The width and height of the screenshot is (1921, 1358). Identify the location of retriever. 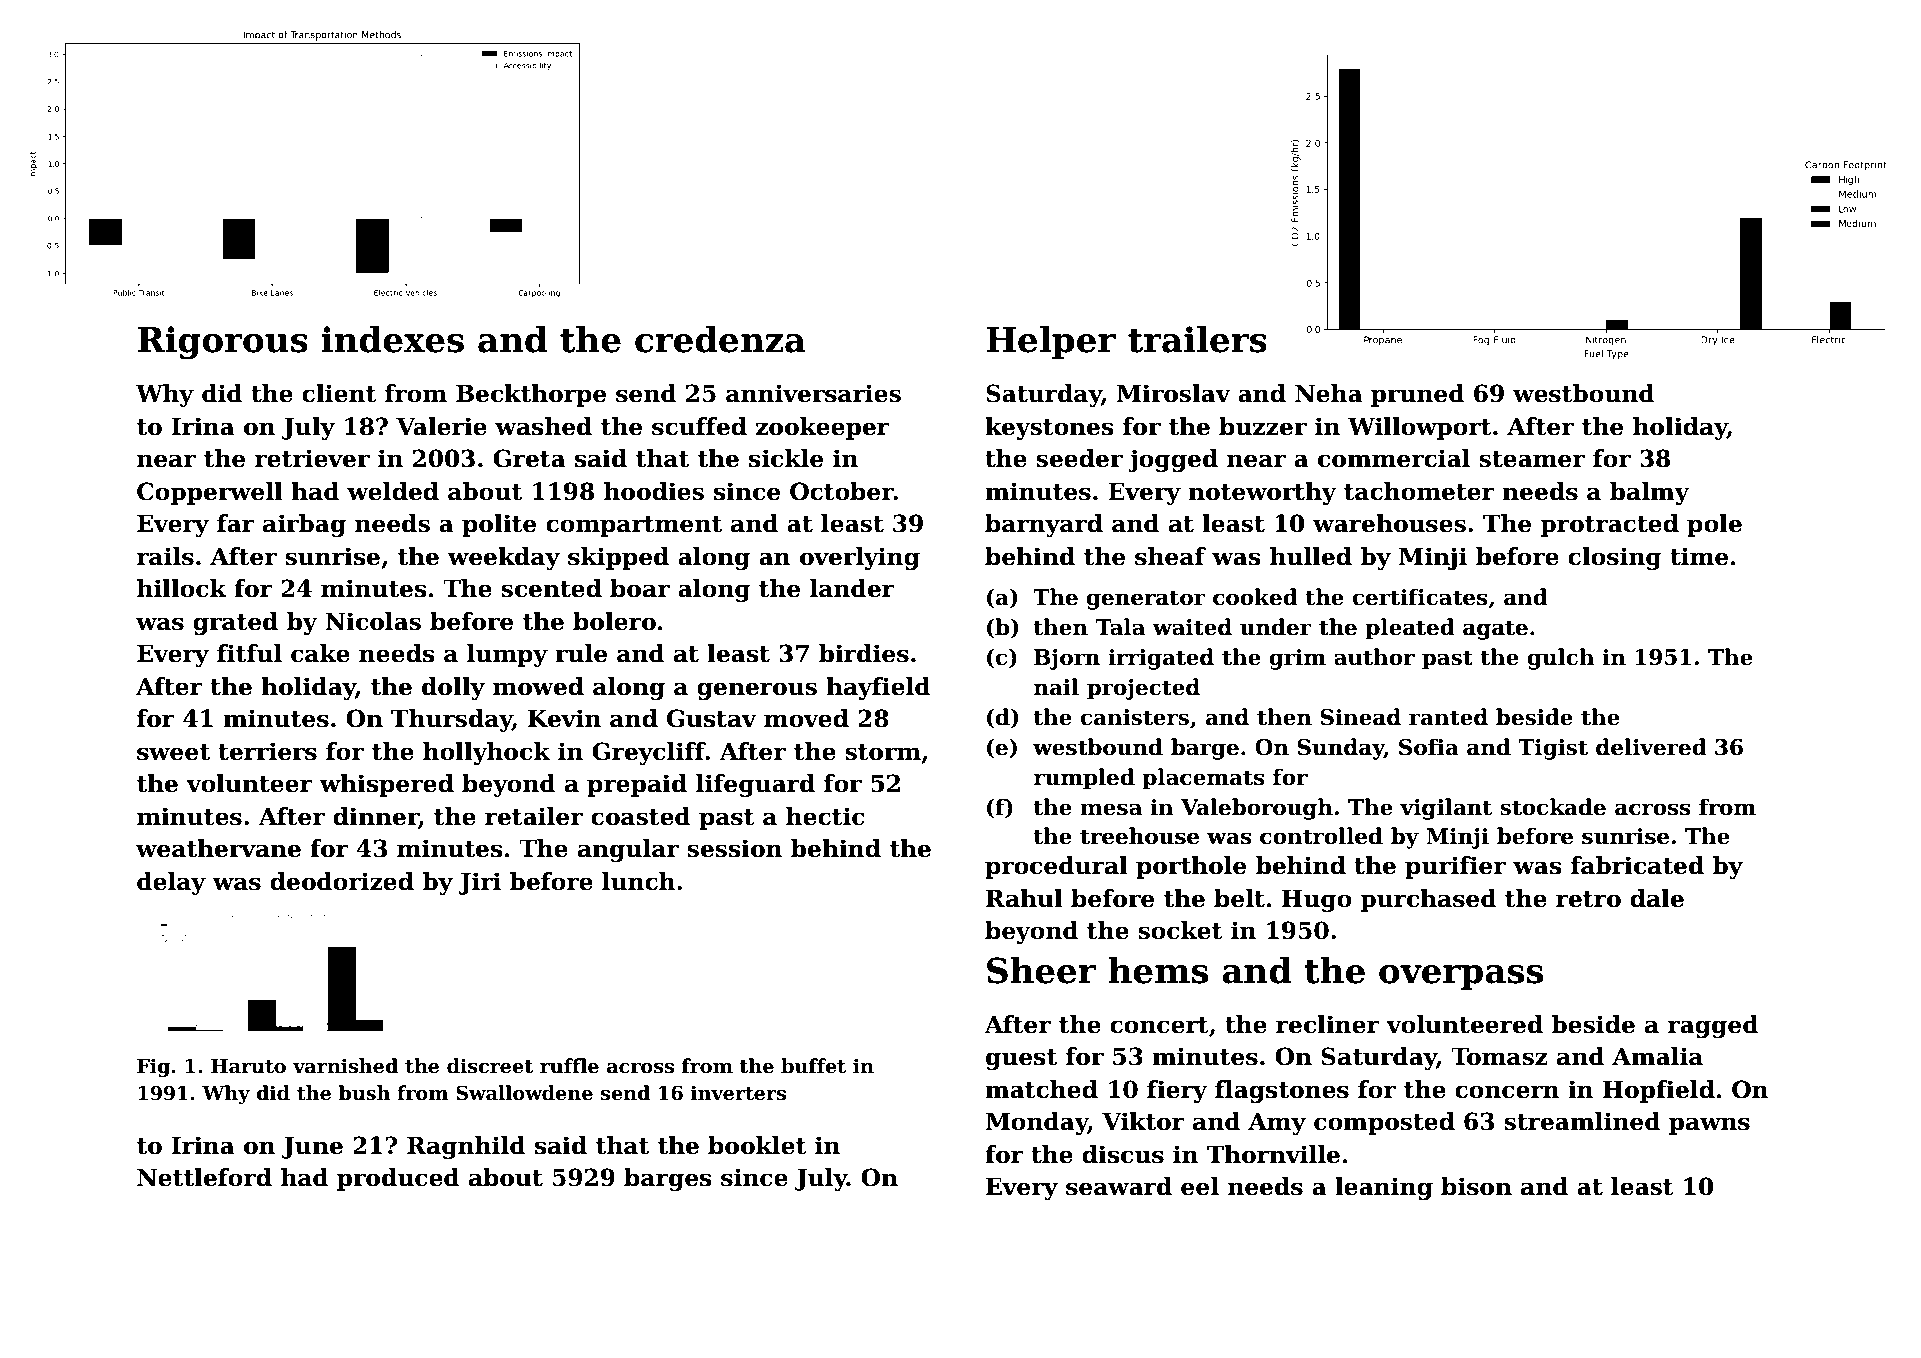
(312, 458).
